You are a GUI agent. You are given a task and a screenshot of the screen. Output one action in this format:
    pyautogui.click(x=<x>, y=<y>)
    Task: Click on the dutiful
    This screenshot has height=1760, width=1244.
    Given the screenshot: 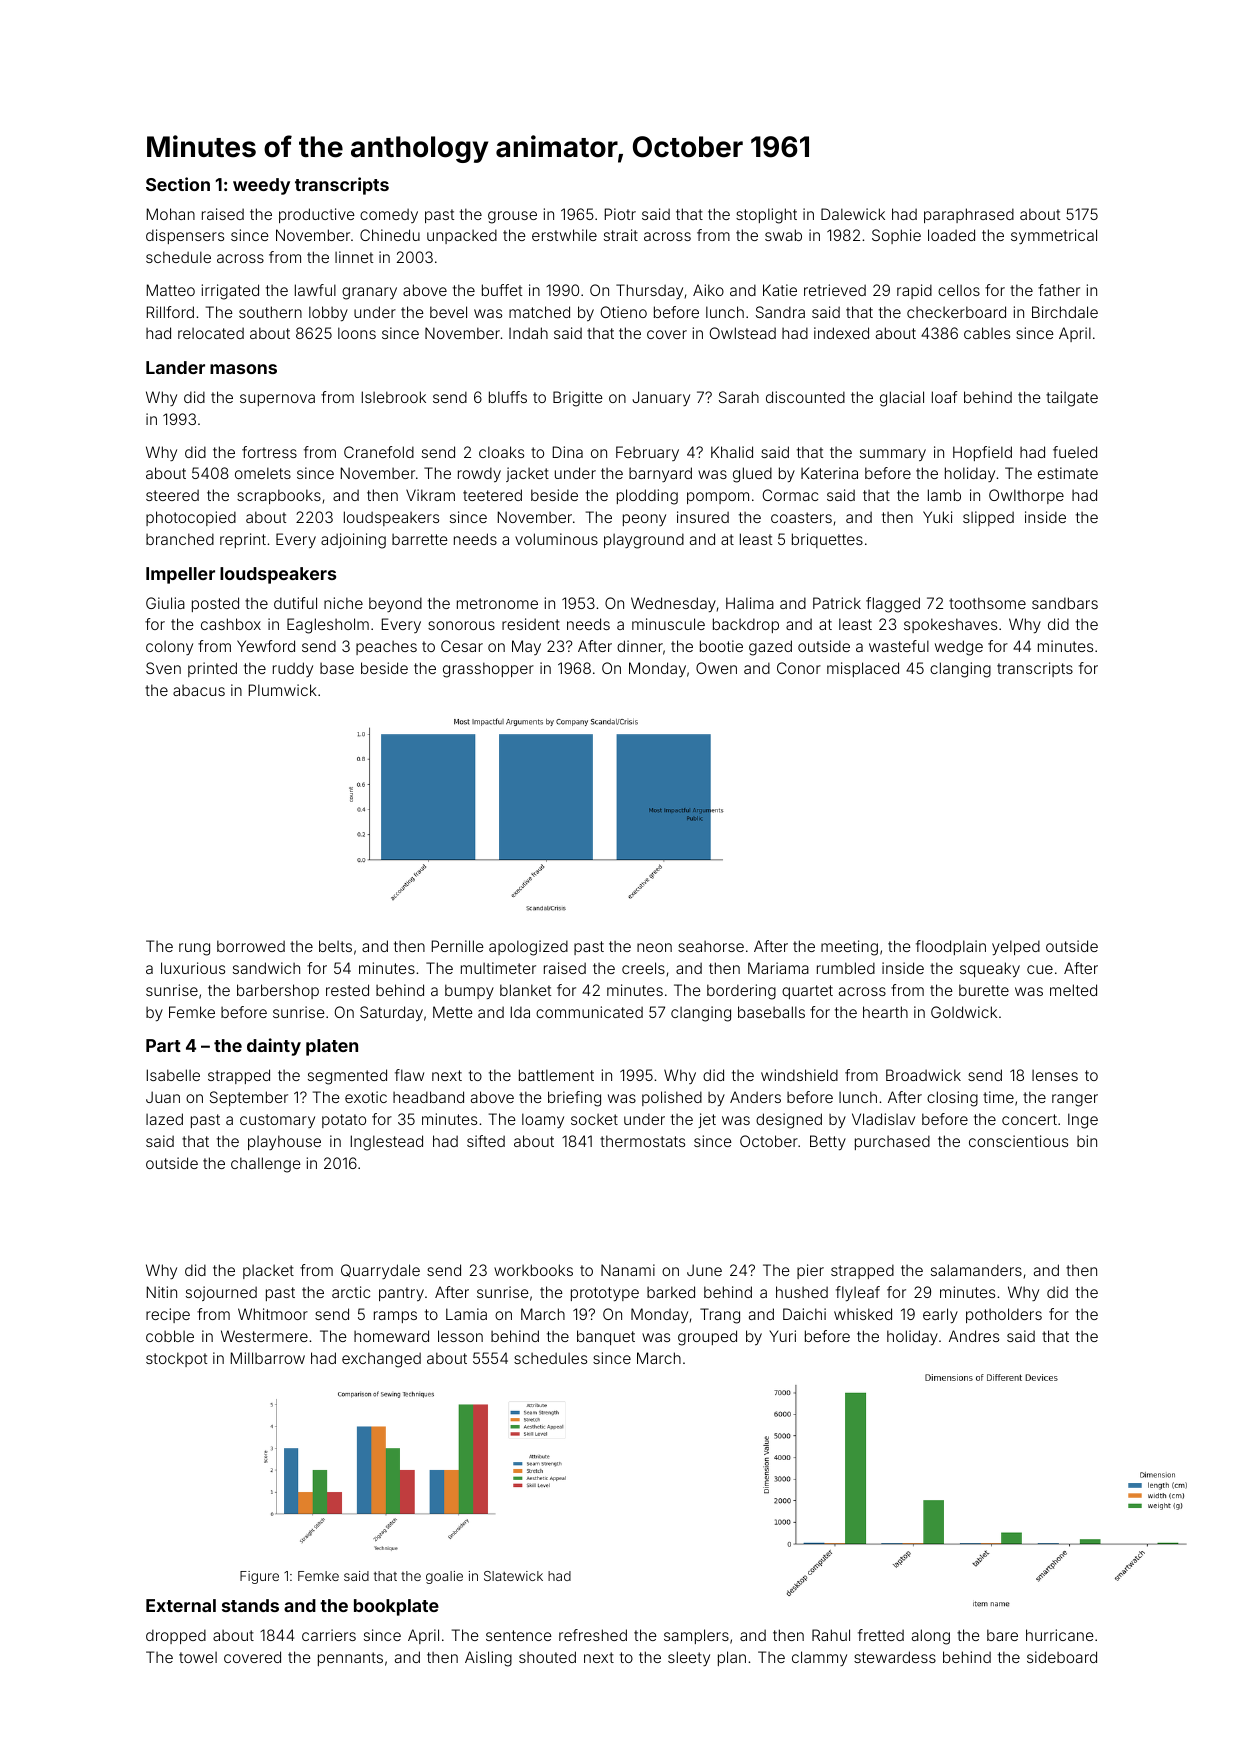 What is the action you would take?
    pyautogui.click(x=295, y=603)
